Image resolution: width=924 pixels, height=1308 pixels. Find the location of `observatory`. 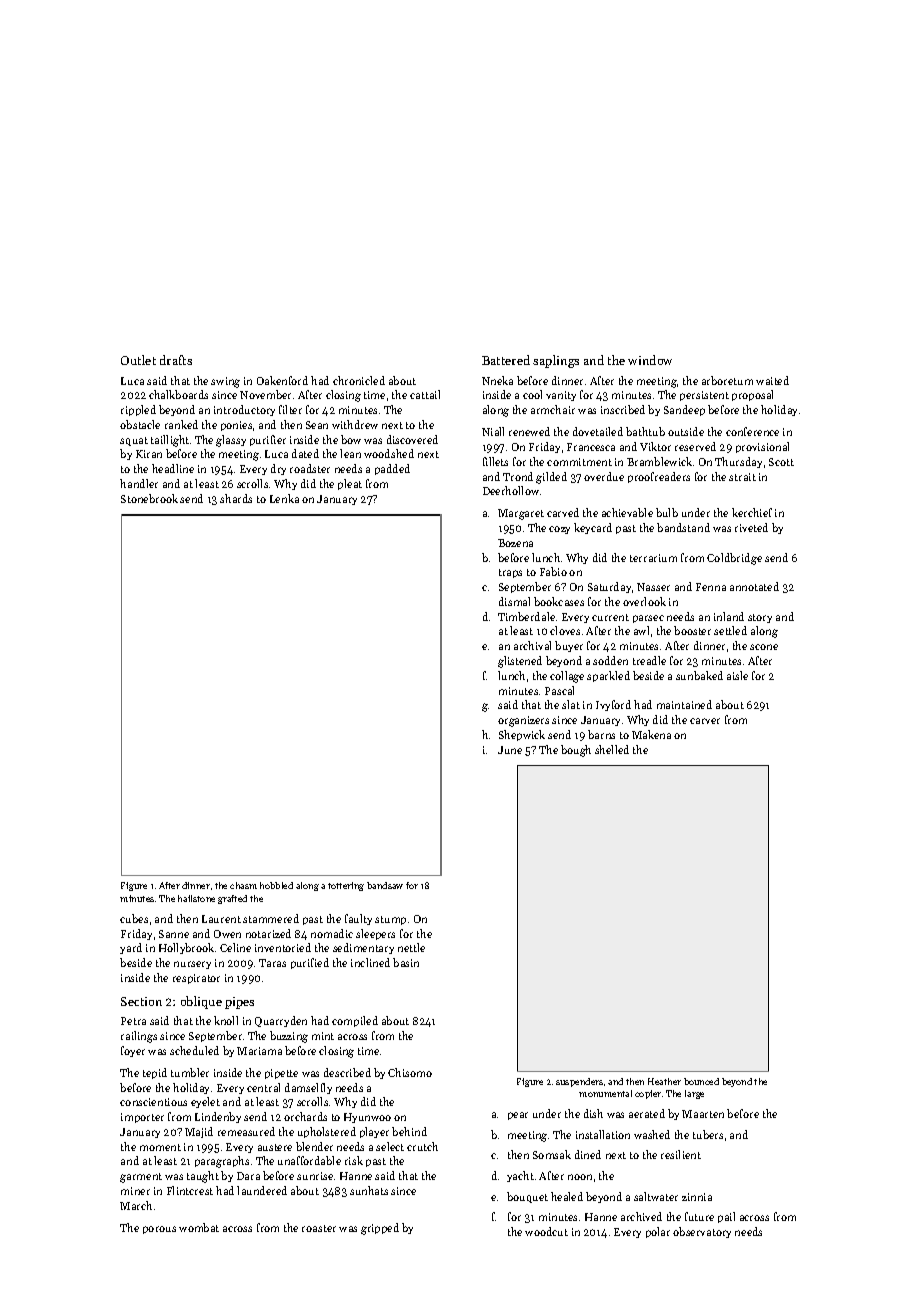

observatory is located at coordinates (702, 1232).
